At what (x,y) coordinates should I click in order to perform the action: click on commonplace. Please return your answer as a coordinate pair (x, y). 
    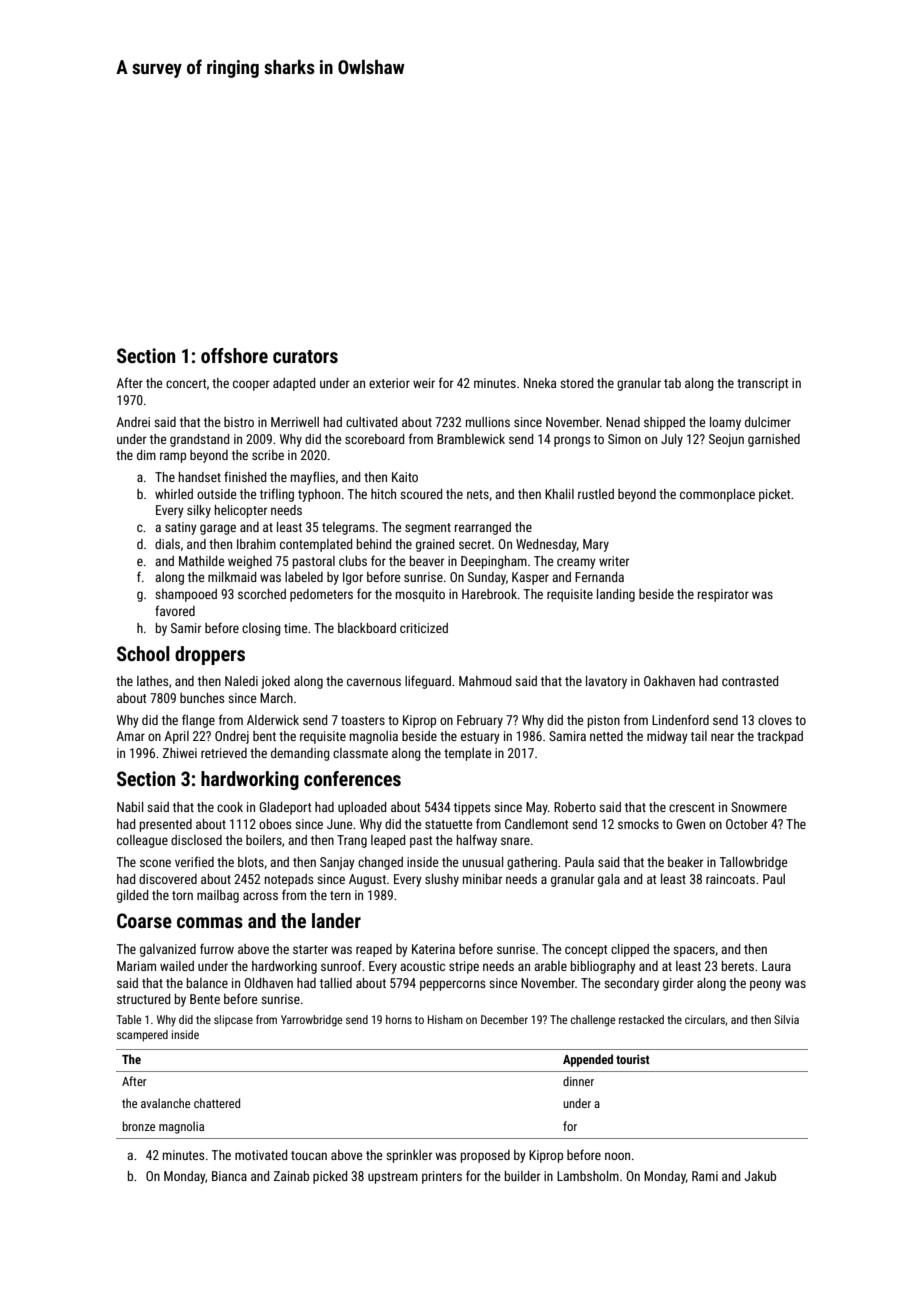
    Looking at the image, I should click on (717, 495).
